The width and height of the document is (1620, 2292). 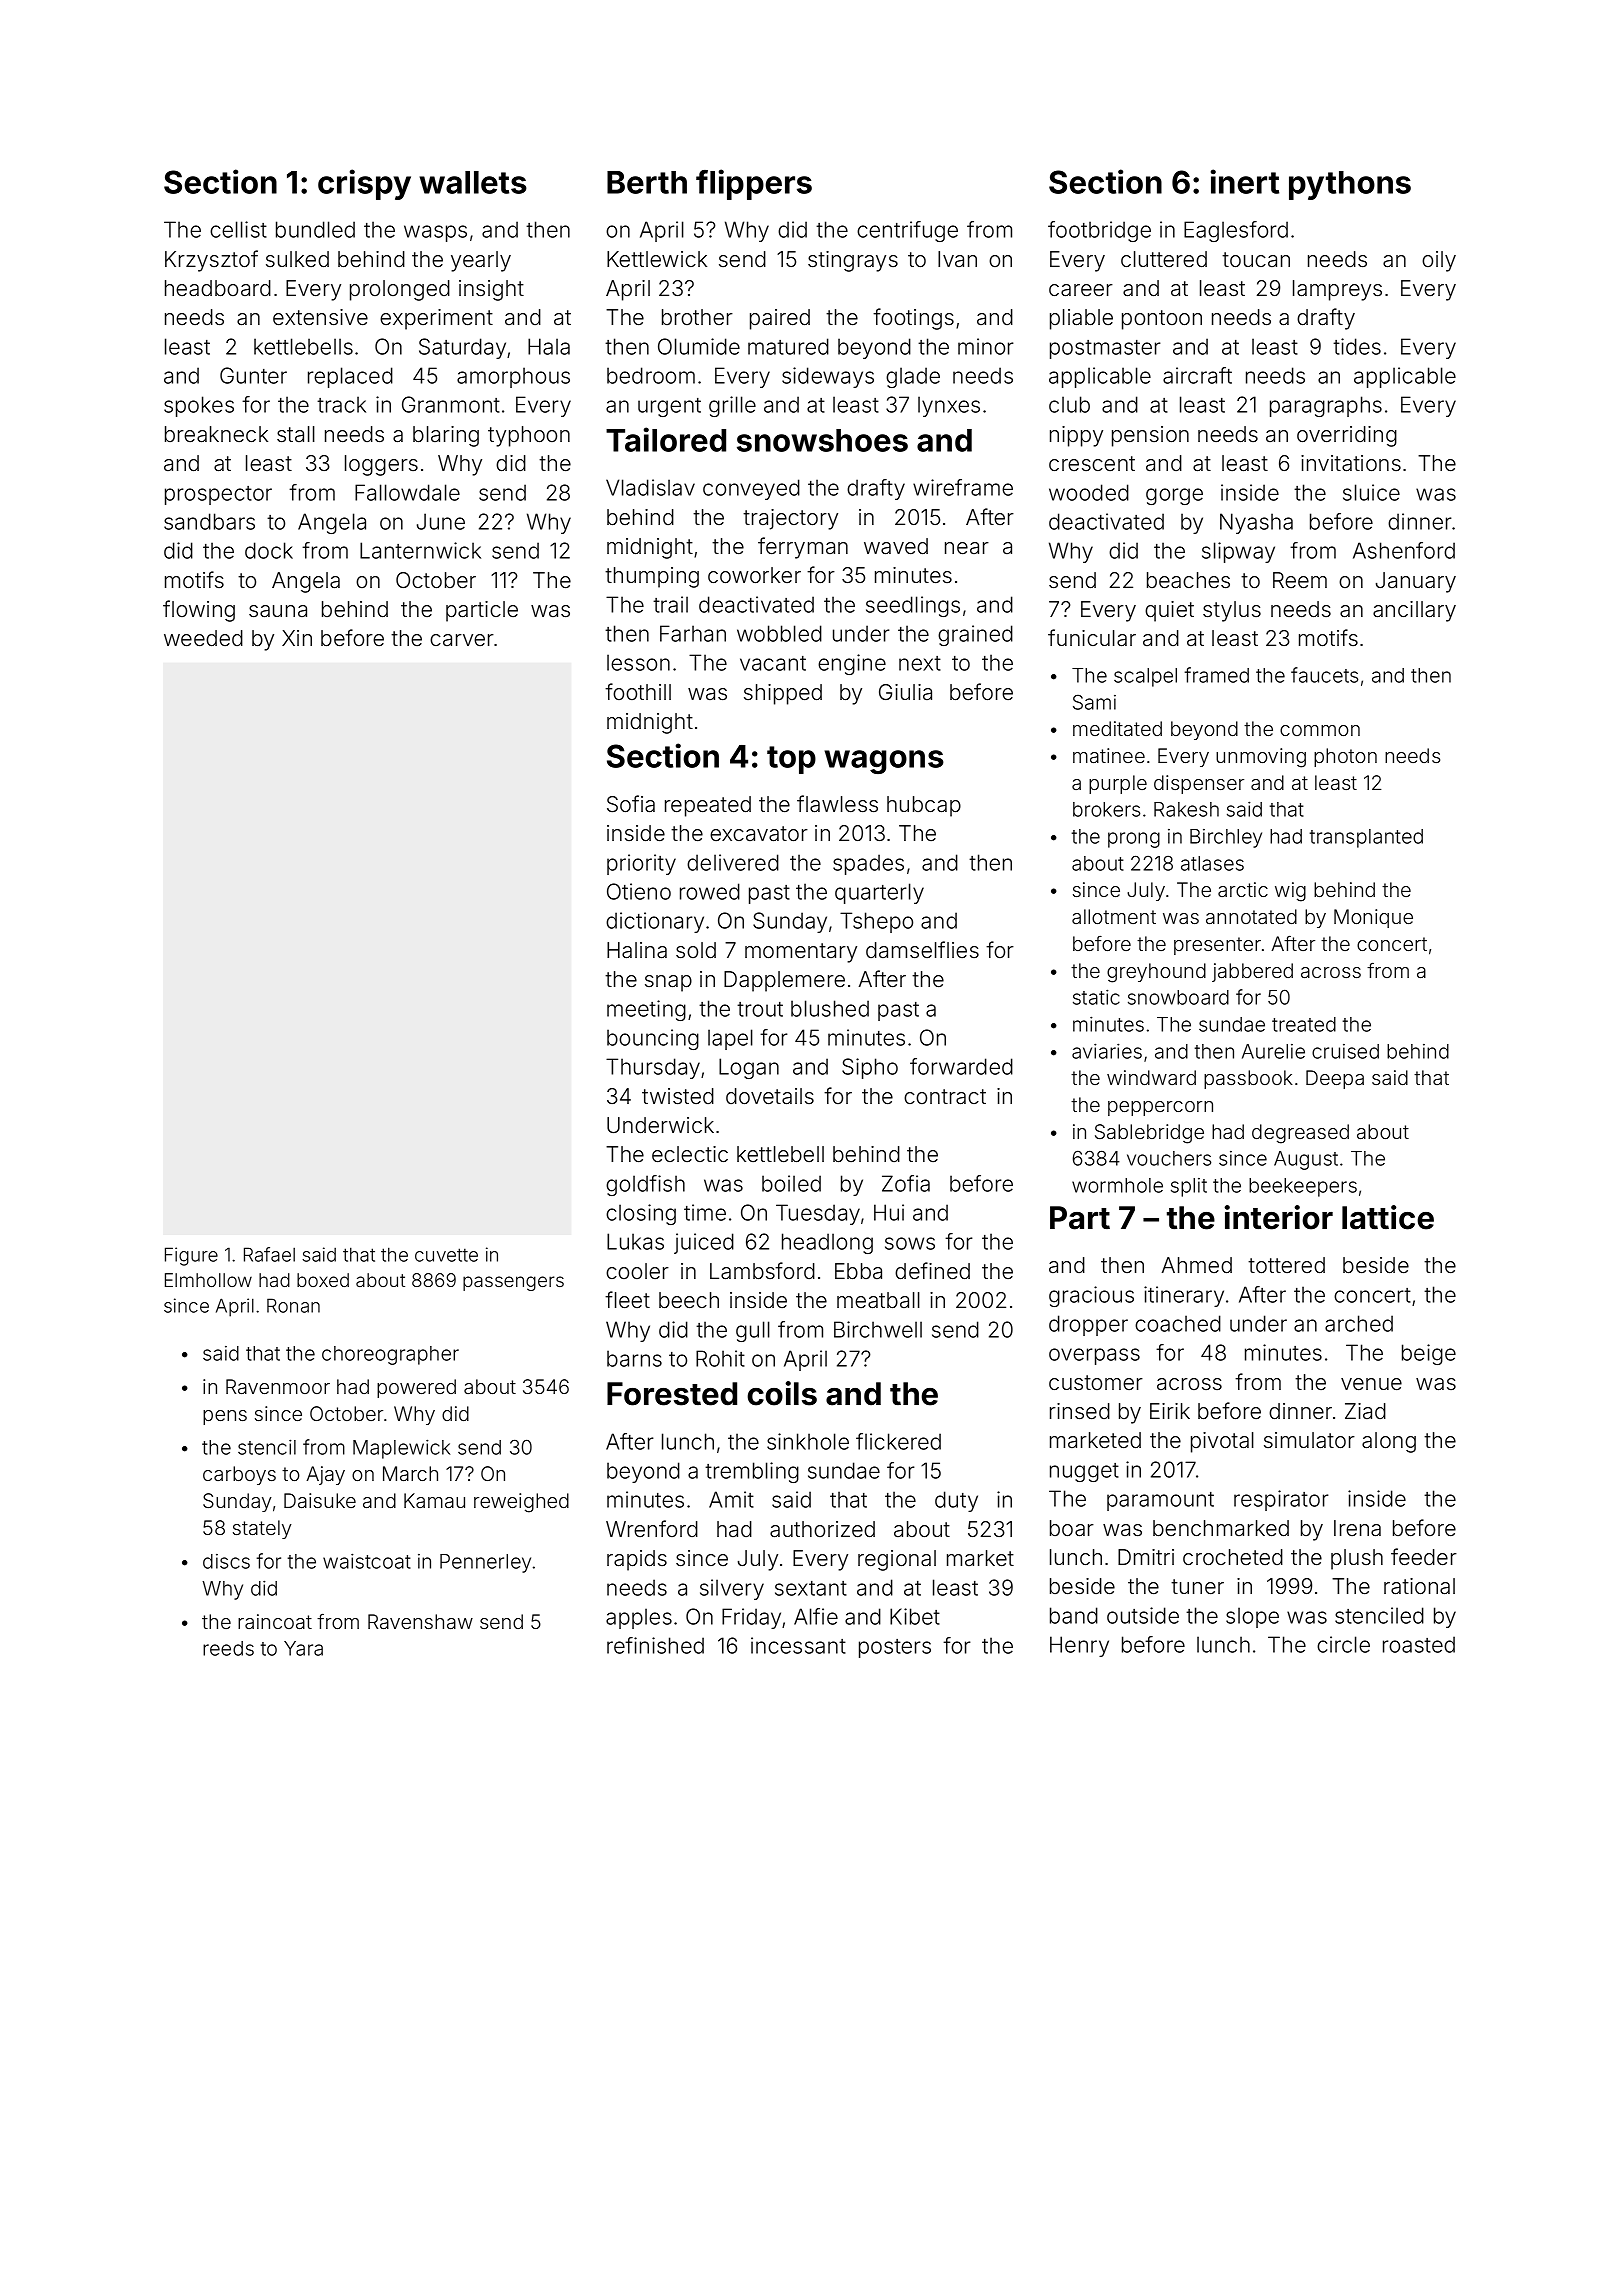 I want to click on powered, so click(x=416, y=1388).
